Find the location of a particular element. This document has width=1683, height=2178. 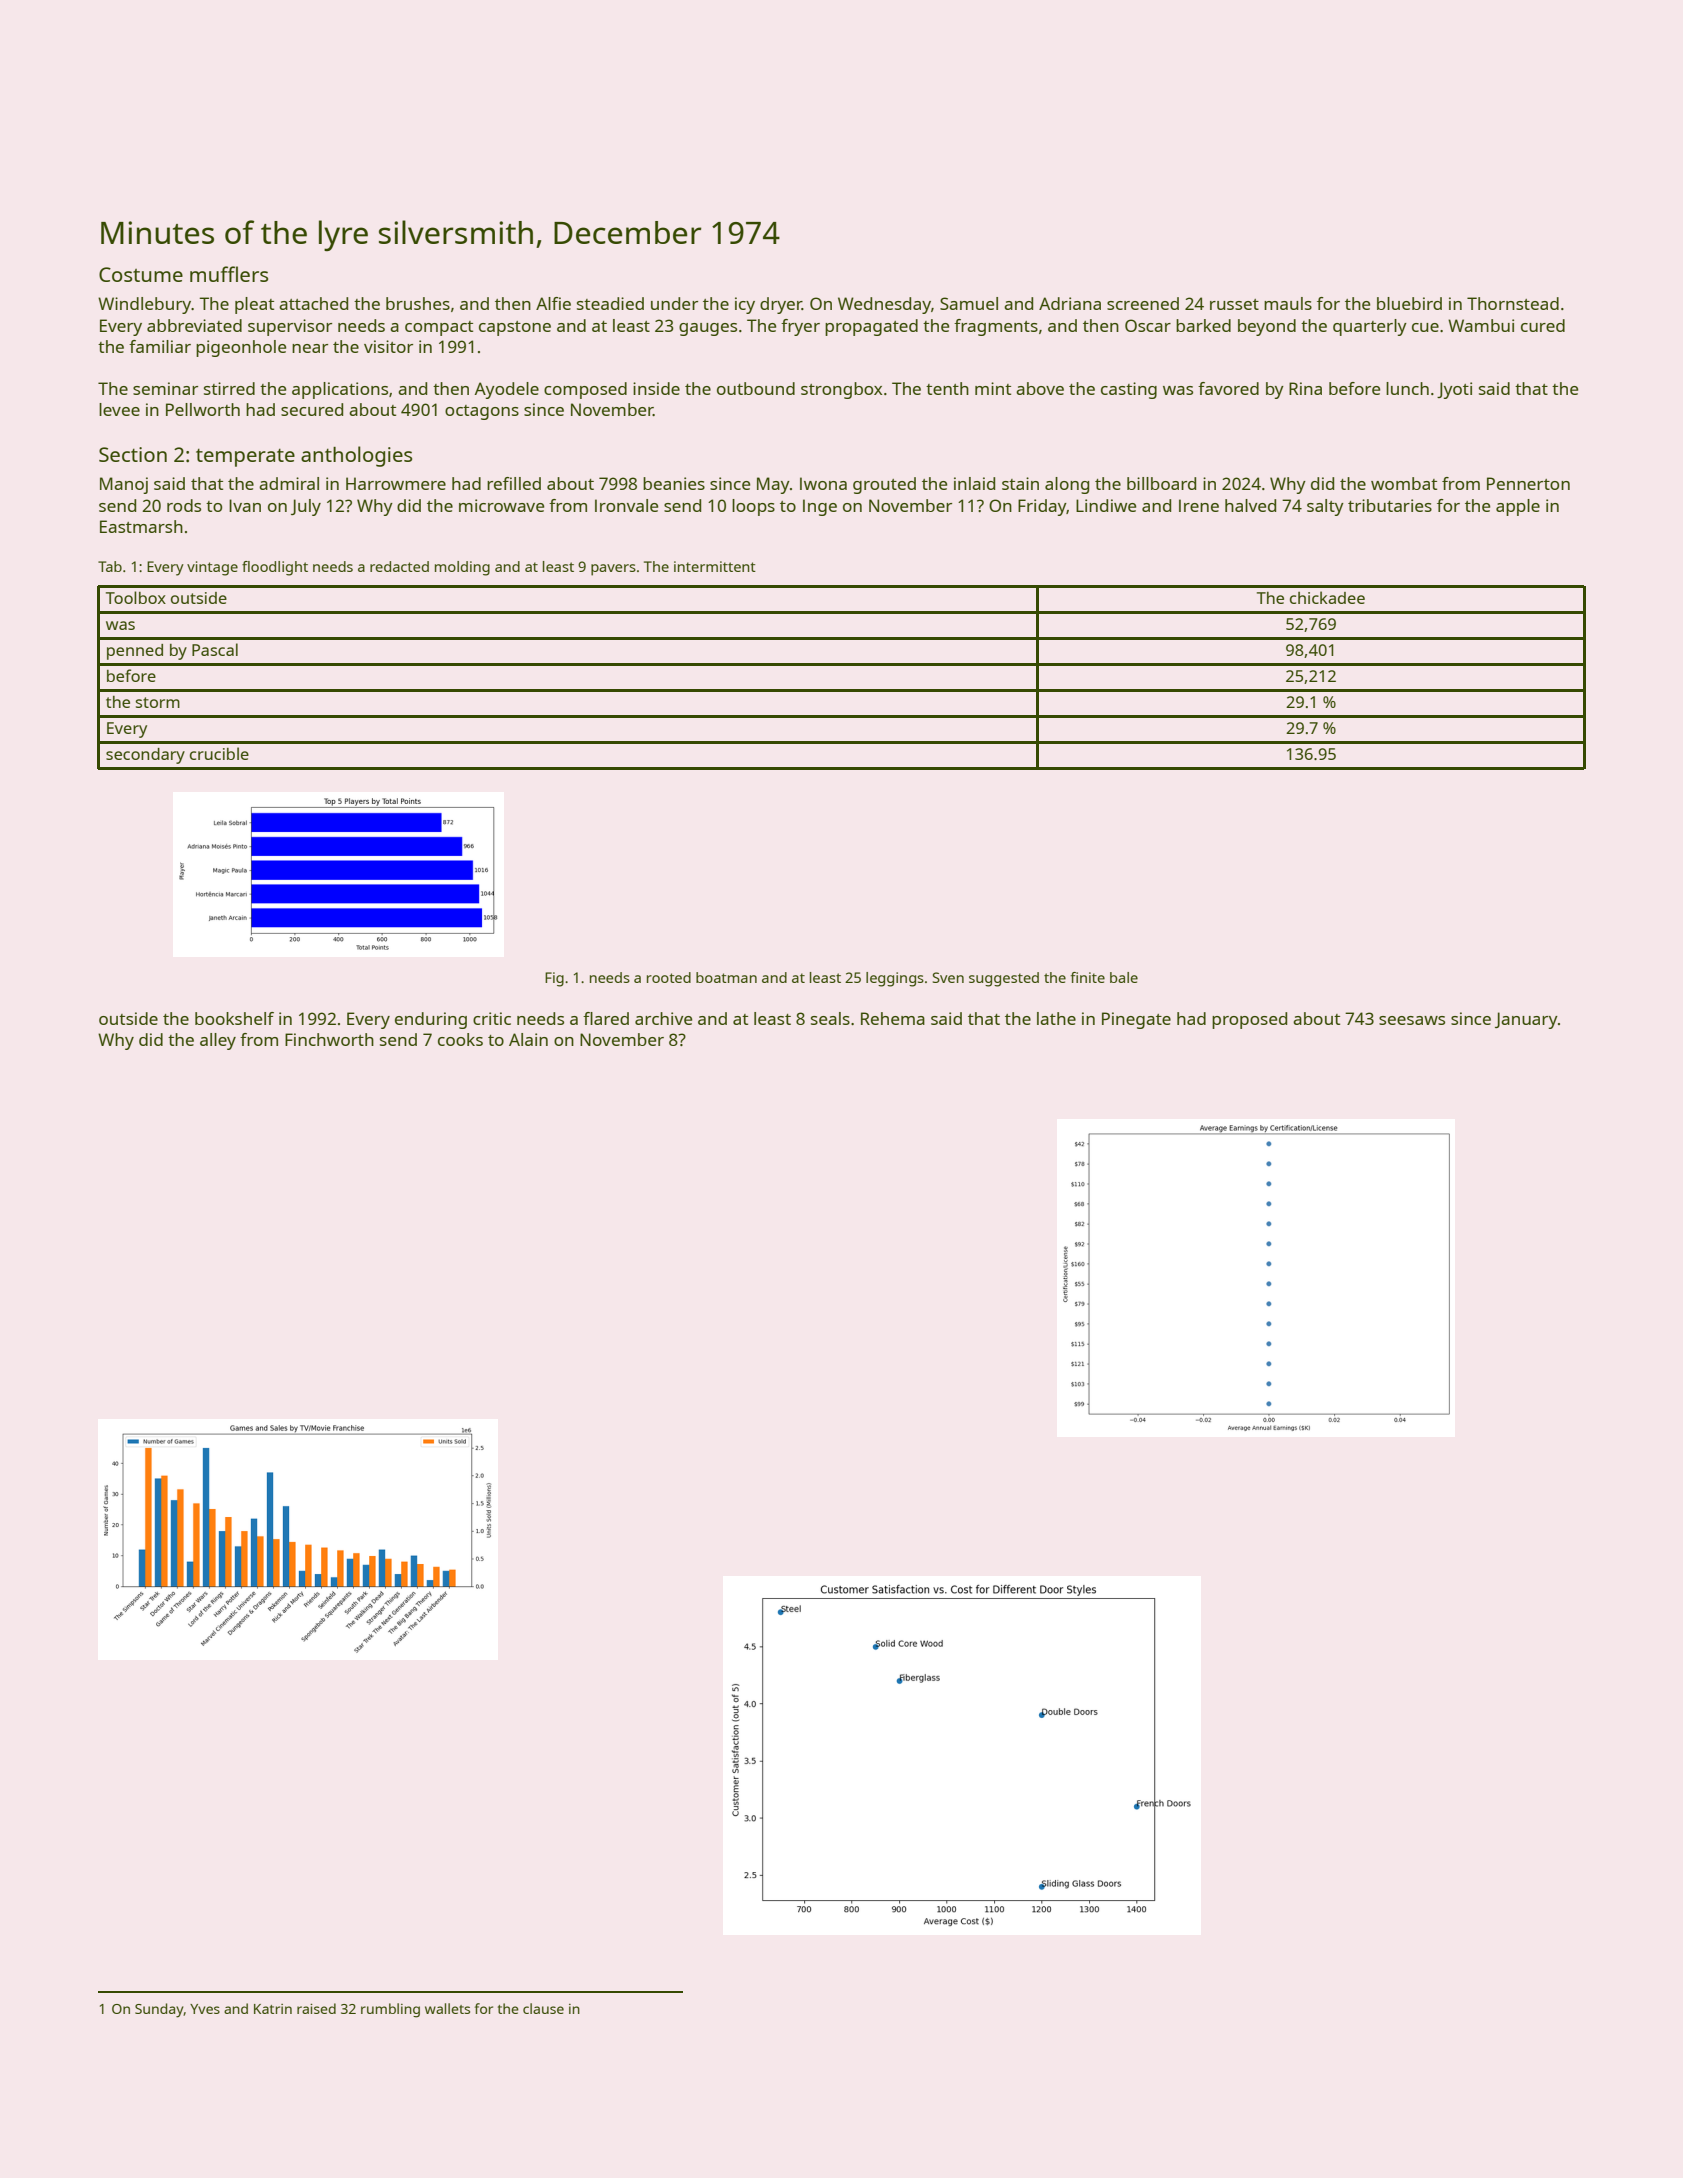

seesaws is located at coordinates (1412, 1020).
